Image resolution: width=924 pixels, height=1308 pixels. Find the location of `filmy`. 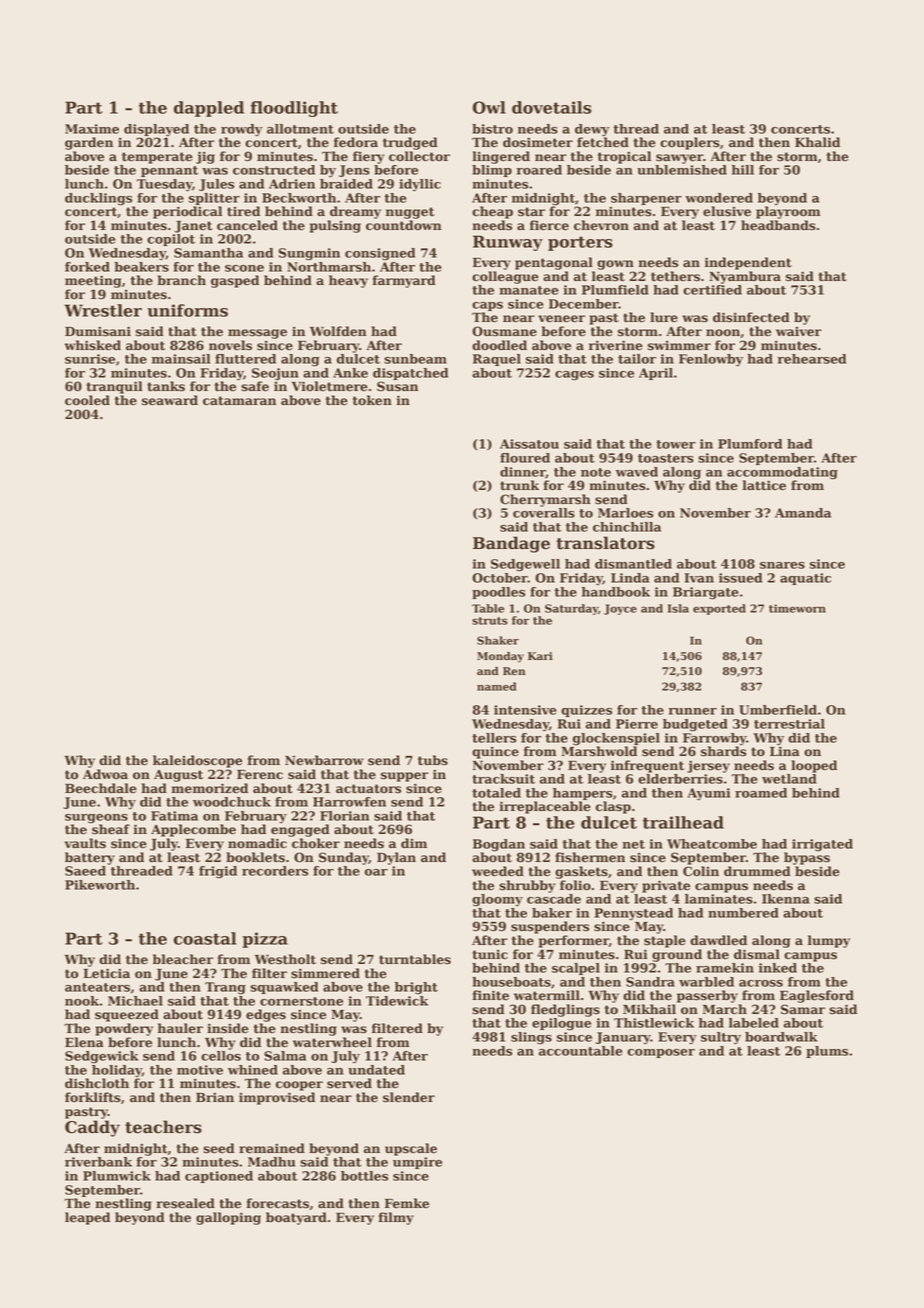

filmy is located at coordinates (396, 1218).
